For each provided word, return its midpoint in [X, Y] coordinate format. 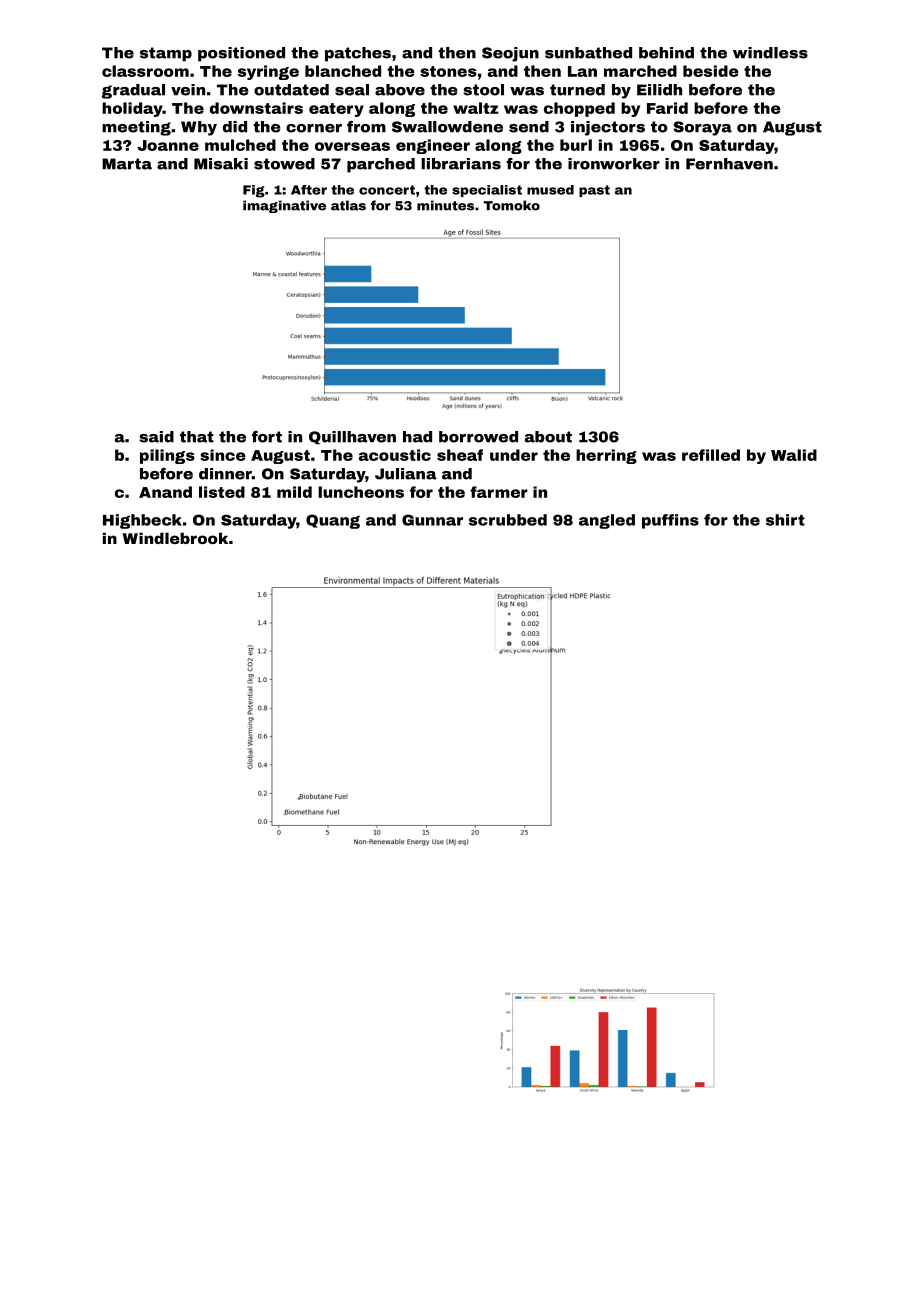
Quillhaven [352, 438]
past [594, 191]
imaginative [284, 206]
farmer [499, 492]
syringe [268, 72]
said [156, 437]
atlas [348, 205]
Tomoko [512, 205]
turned [577, 90]
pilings [167, 456]
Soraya [702, 128]
